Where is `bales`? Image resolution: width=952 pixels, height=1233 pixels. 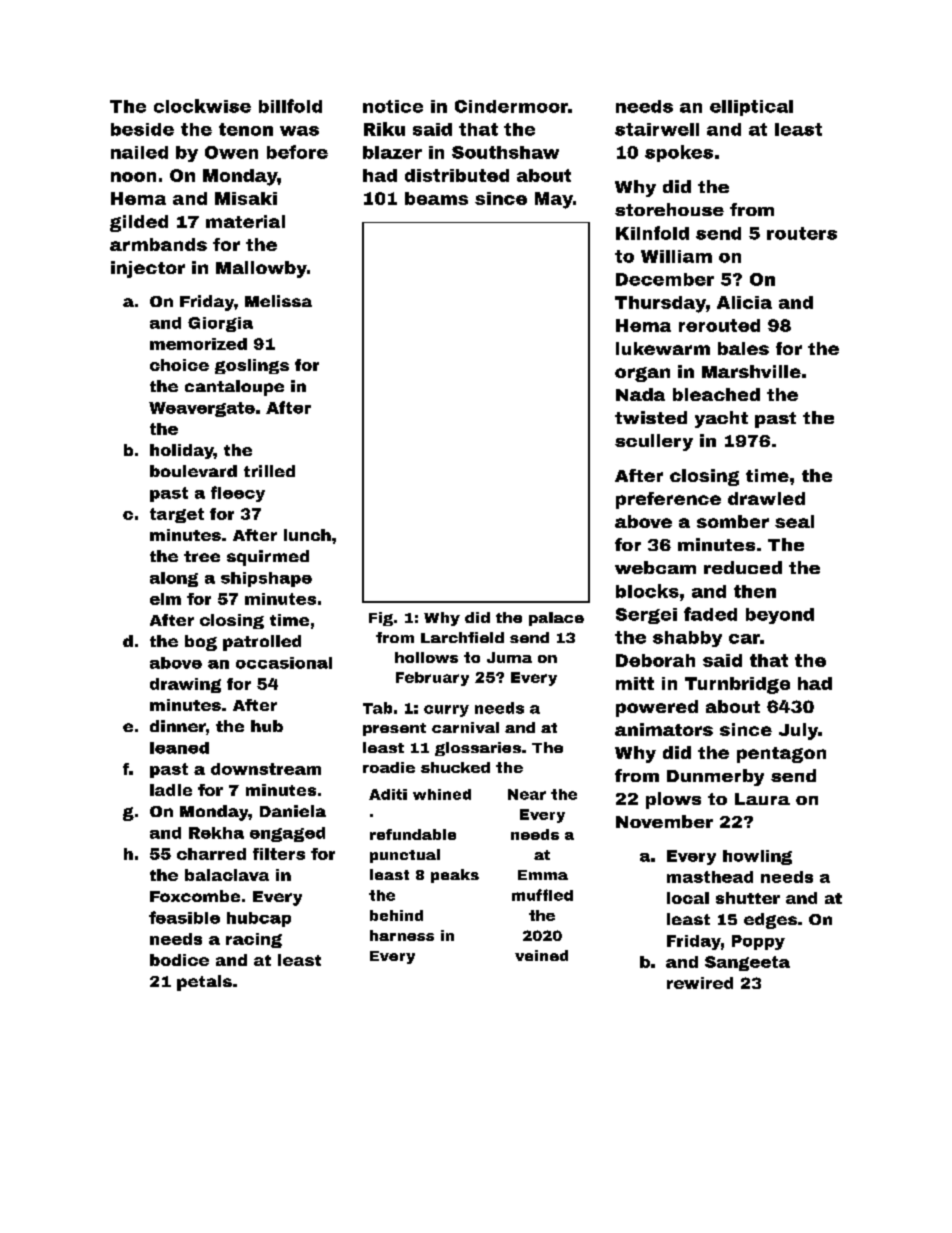
bales is located at coordinates (743, 348).
